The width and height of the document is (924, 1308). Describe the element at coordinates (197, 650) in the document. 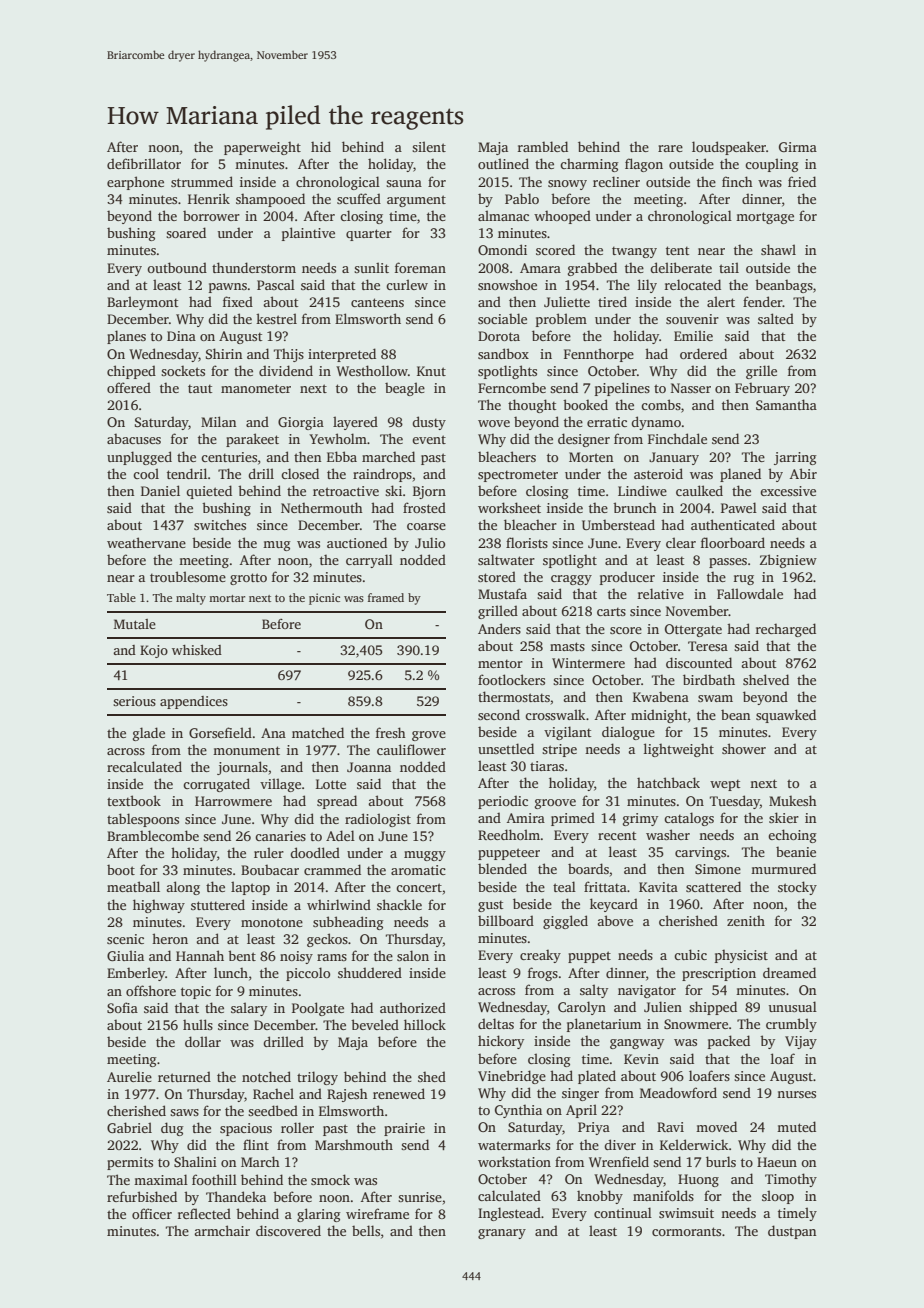

I see `whisked` at that location.
